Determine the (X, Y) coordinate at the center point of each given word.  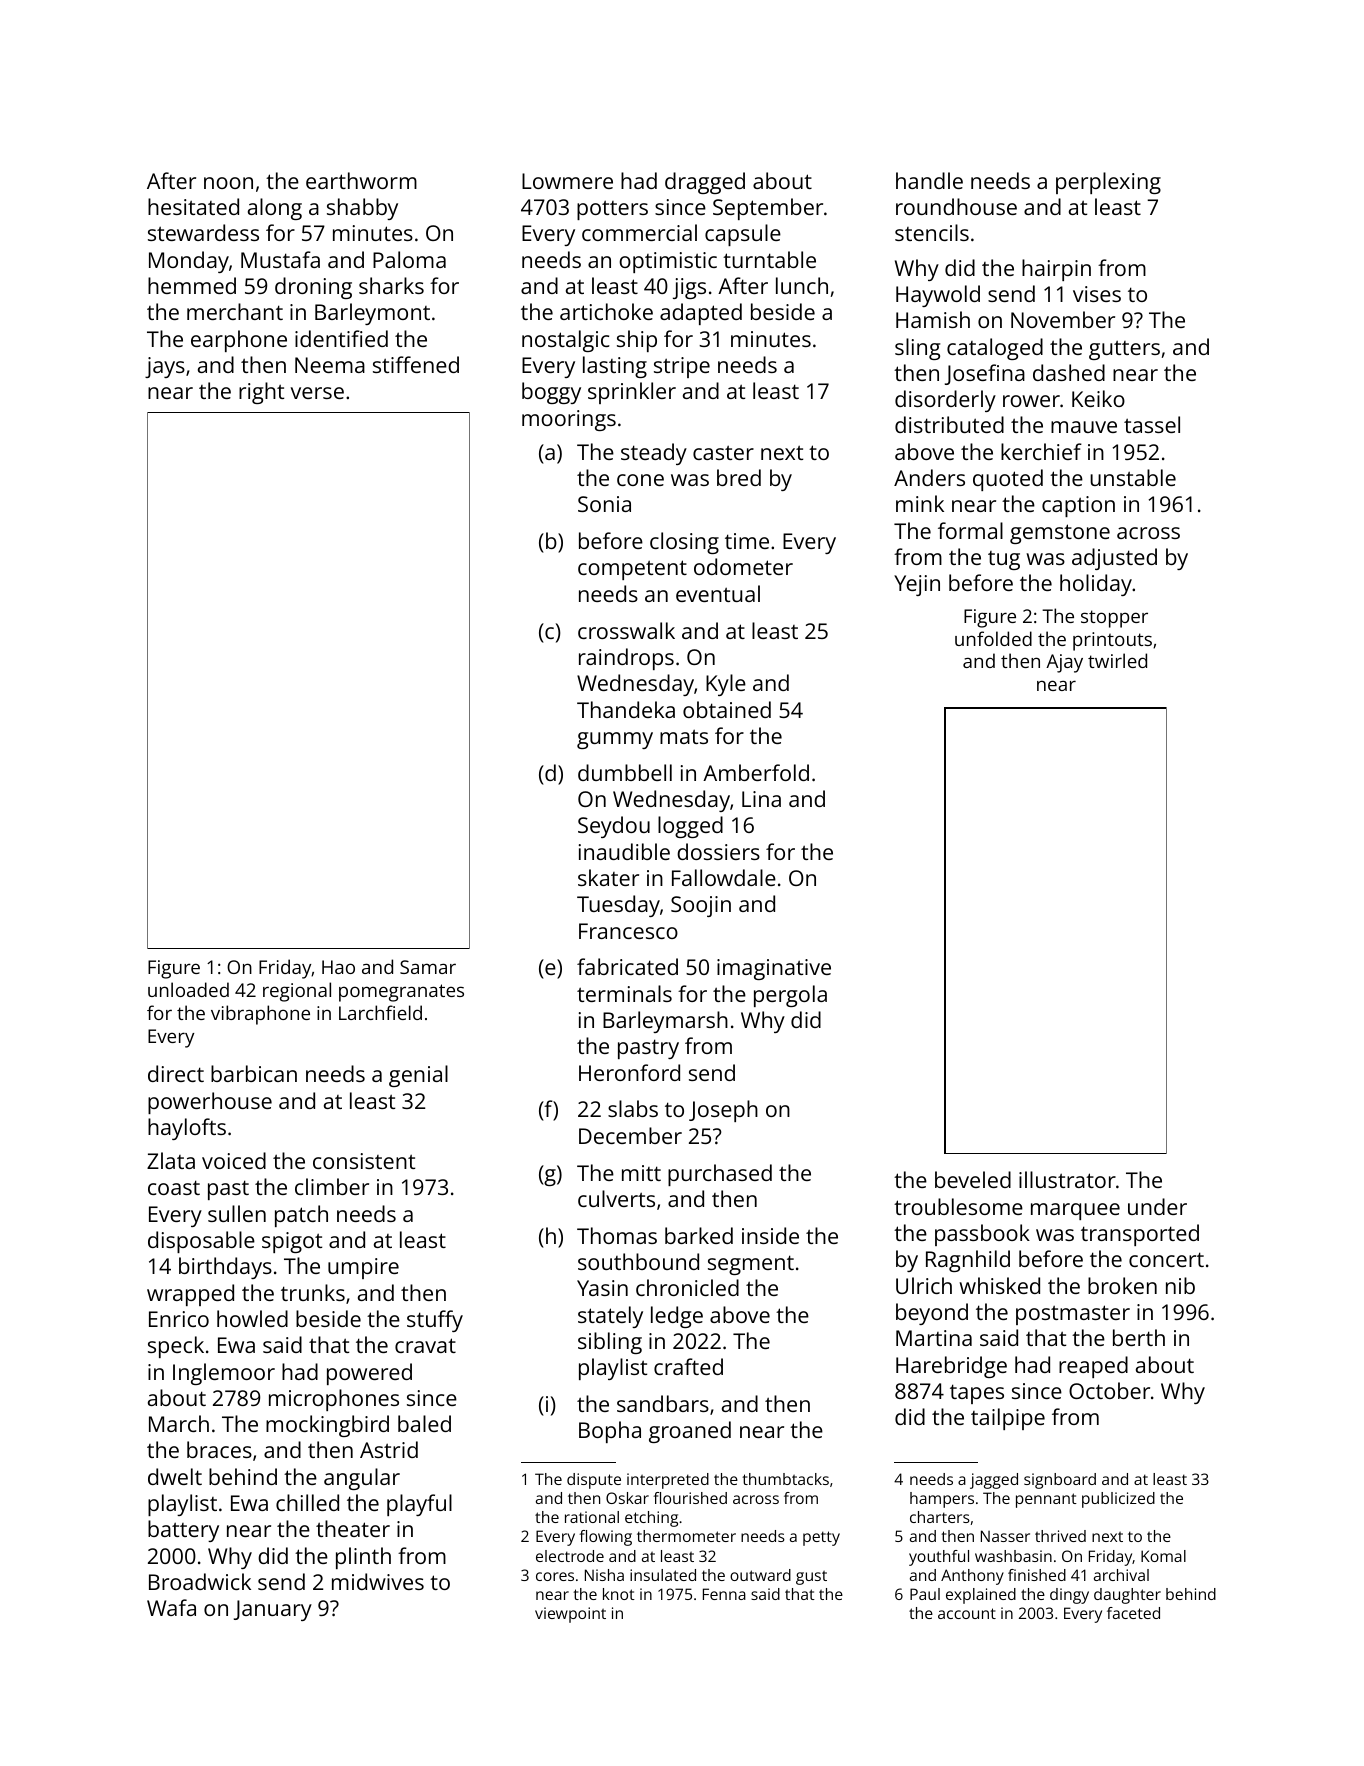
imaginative (774, 969)
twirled (1117, 660)
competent (632, 570)
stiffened (416, 364)
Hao (338, 967)
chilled (307, 1502)
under (1157, 1206)
